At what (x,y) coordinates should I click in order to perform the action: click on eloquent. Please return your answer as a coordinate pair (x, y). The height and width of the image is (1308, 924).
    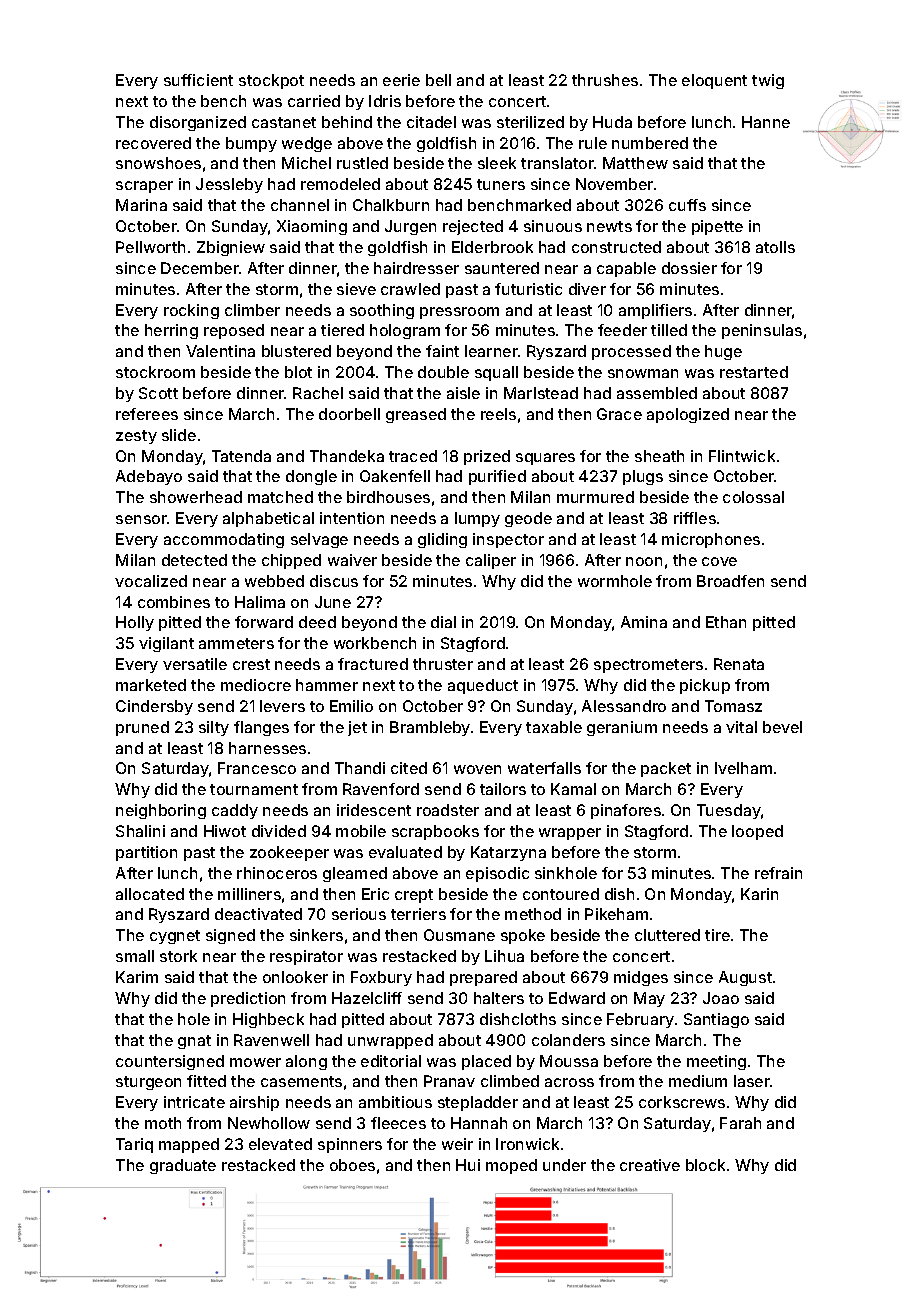
    Looking at the image, I should click on (714, 81).
